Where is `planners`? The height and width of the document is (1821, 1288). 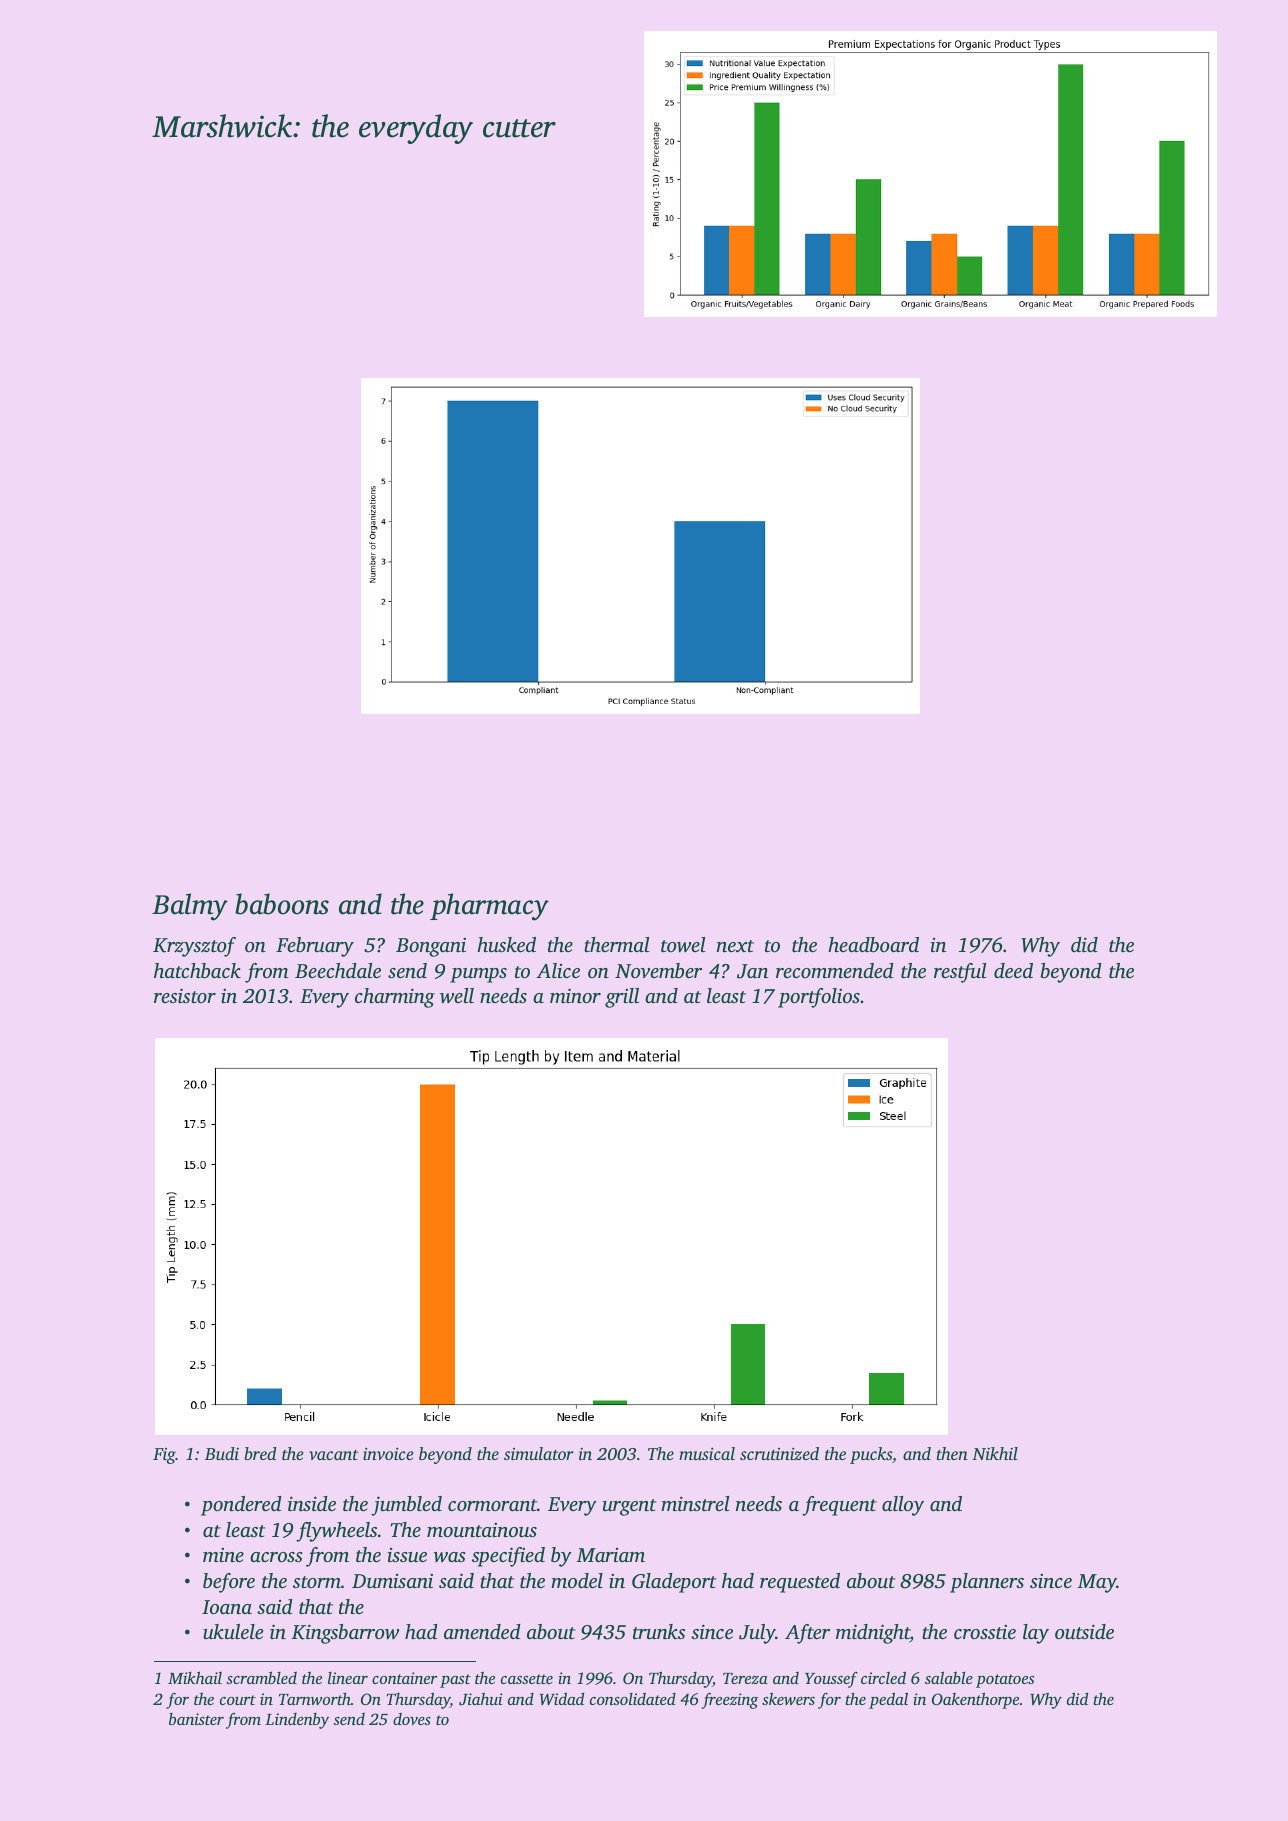
planners is located at coordinates (987, 1583).
